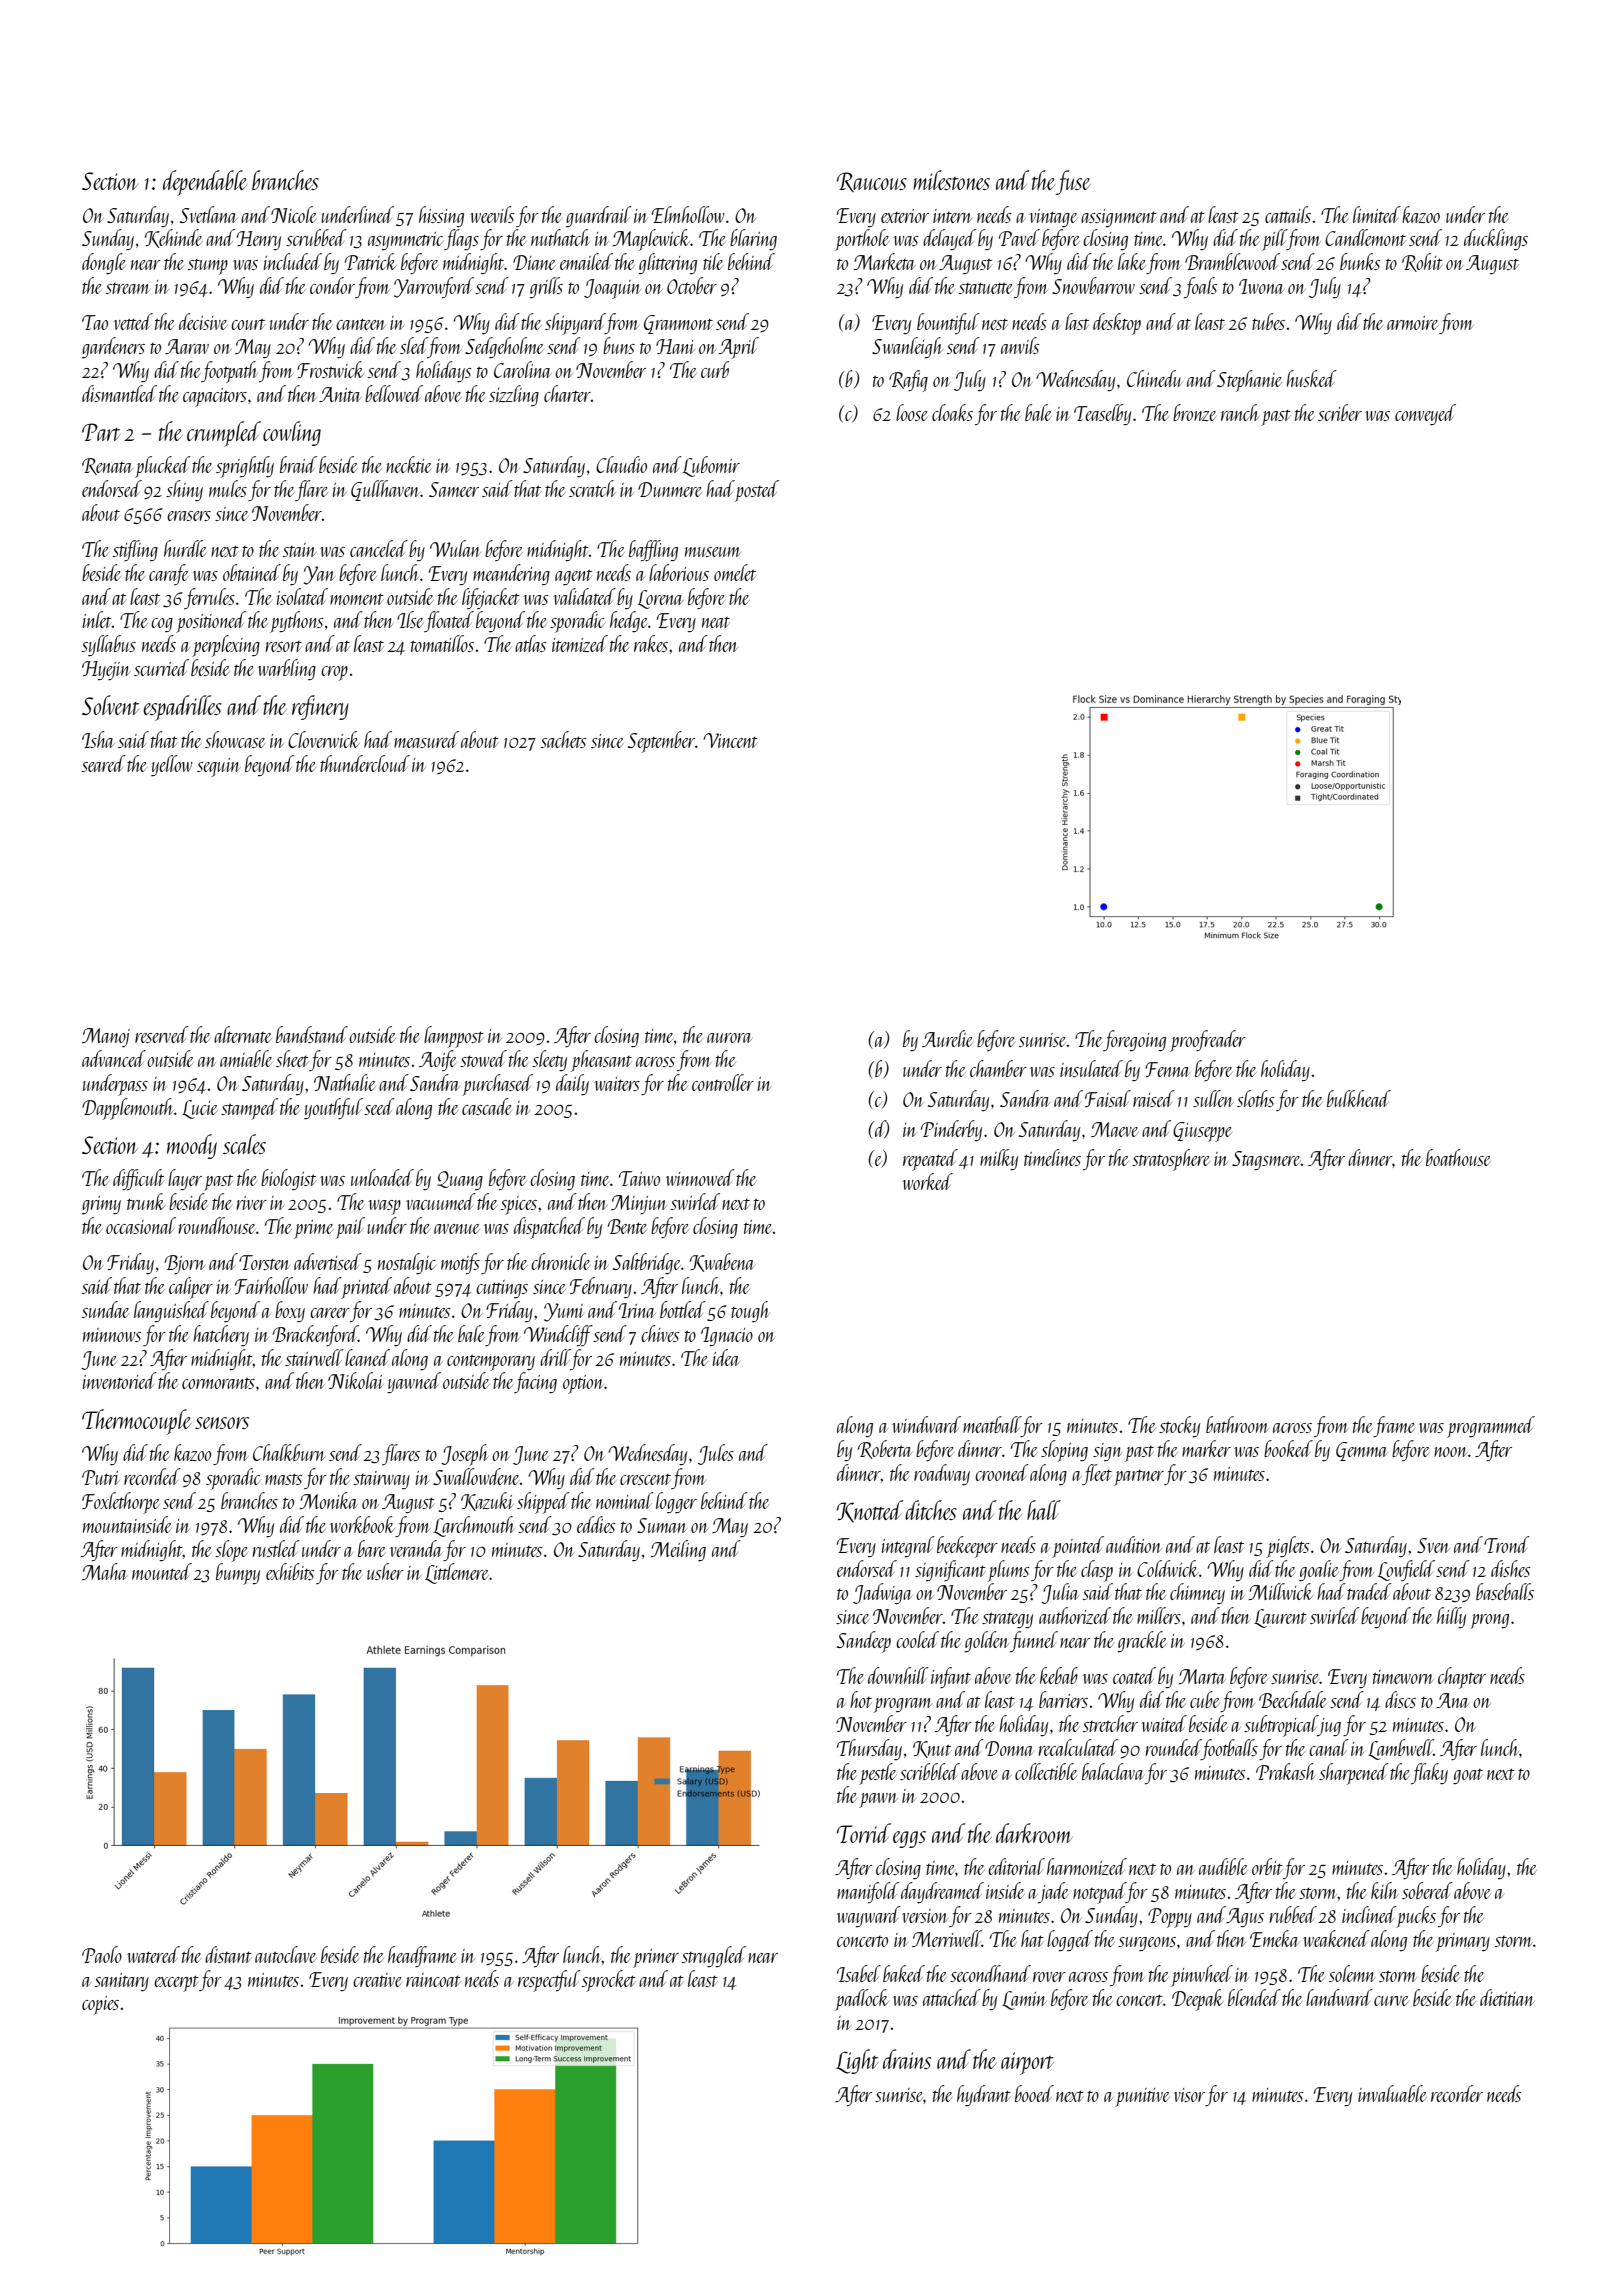 The height and width of the document is (2292, 1620). What do you see at coordinates (104, 263) in the document?
I see `dongle` at bounding box center [104, 263].
